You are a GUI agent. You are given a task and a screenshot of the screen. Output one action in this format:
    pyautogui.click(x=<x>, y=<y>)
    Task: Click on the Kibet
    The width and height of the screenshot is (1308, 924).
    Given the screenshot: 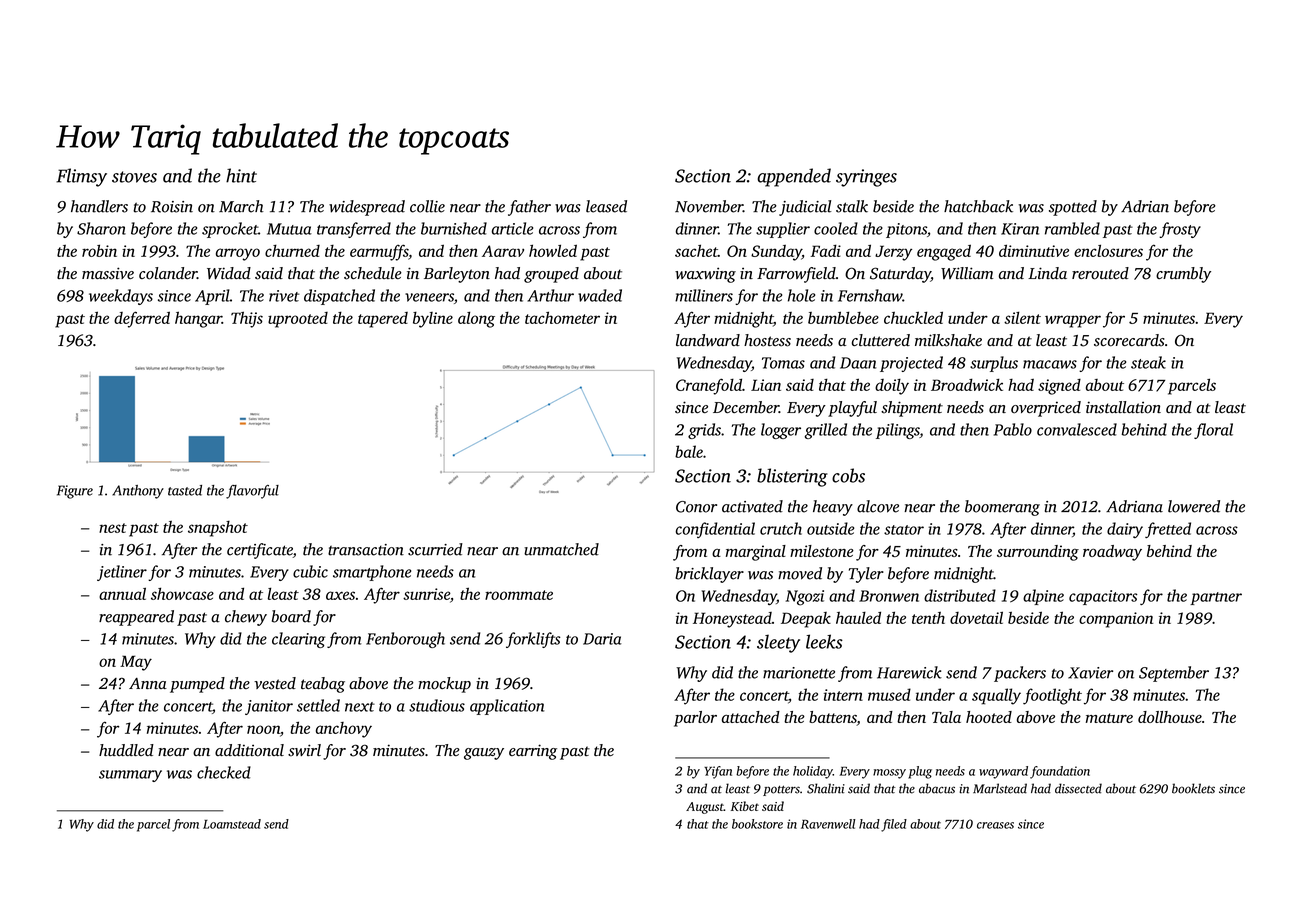 What is the action you would take?
    pyautogui.click(x=745, y=806)
